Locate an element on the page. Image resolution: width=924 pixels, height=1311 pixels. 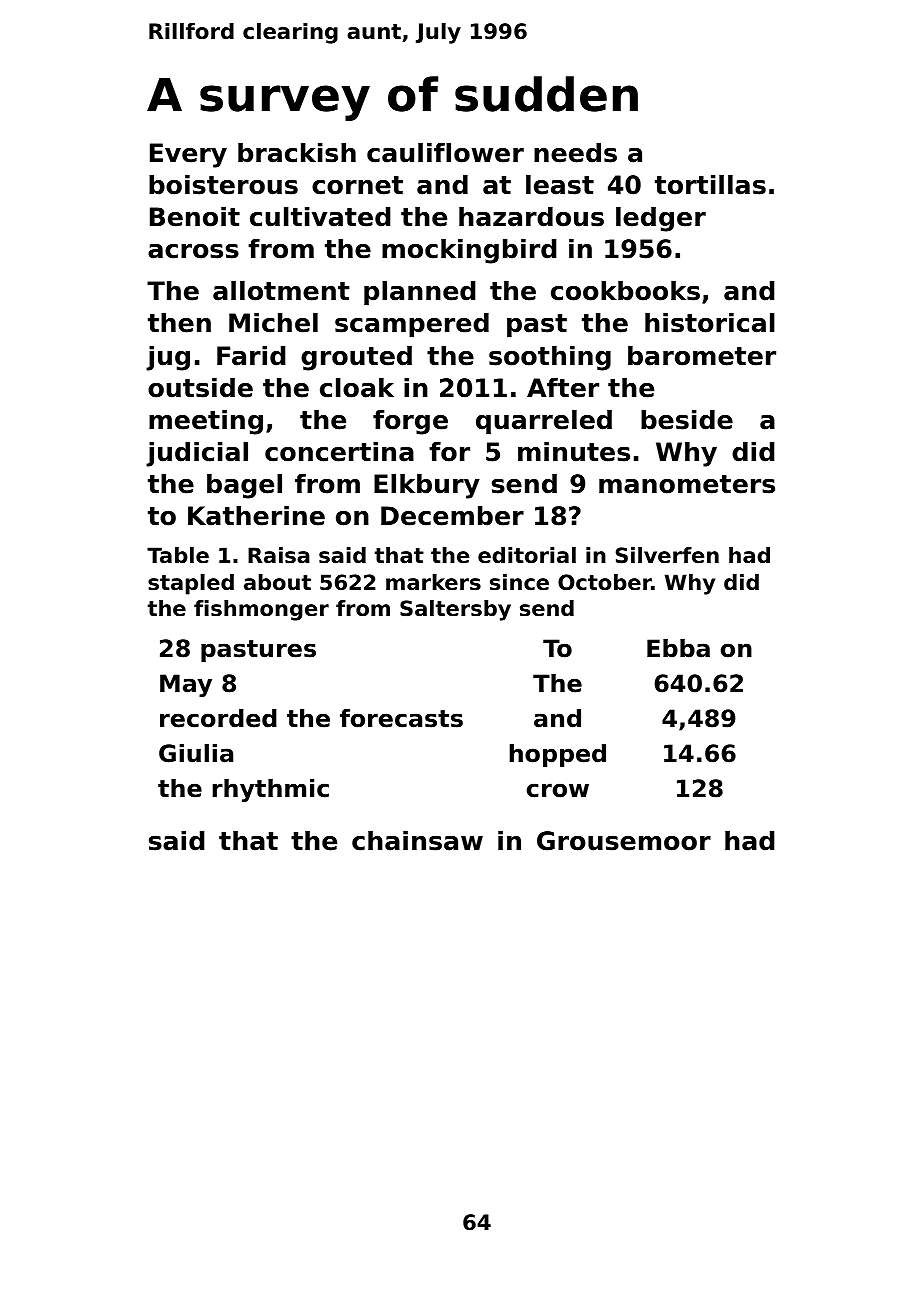
bagel is located at coordinates (244, 486).
